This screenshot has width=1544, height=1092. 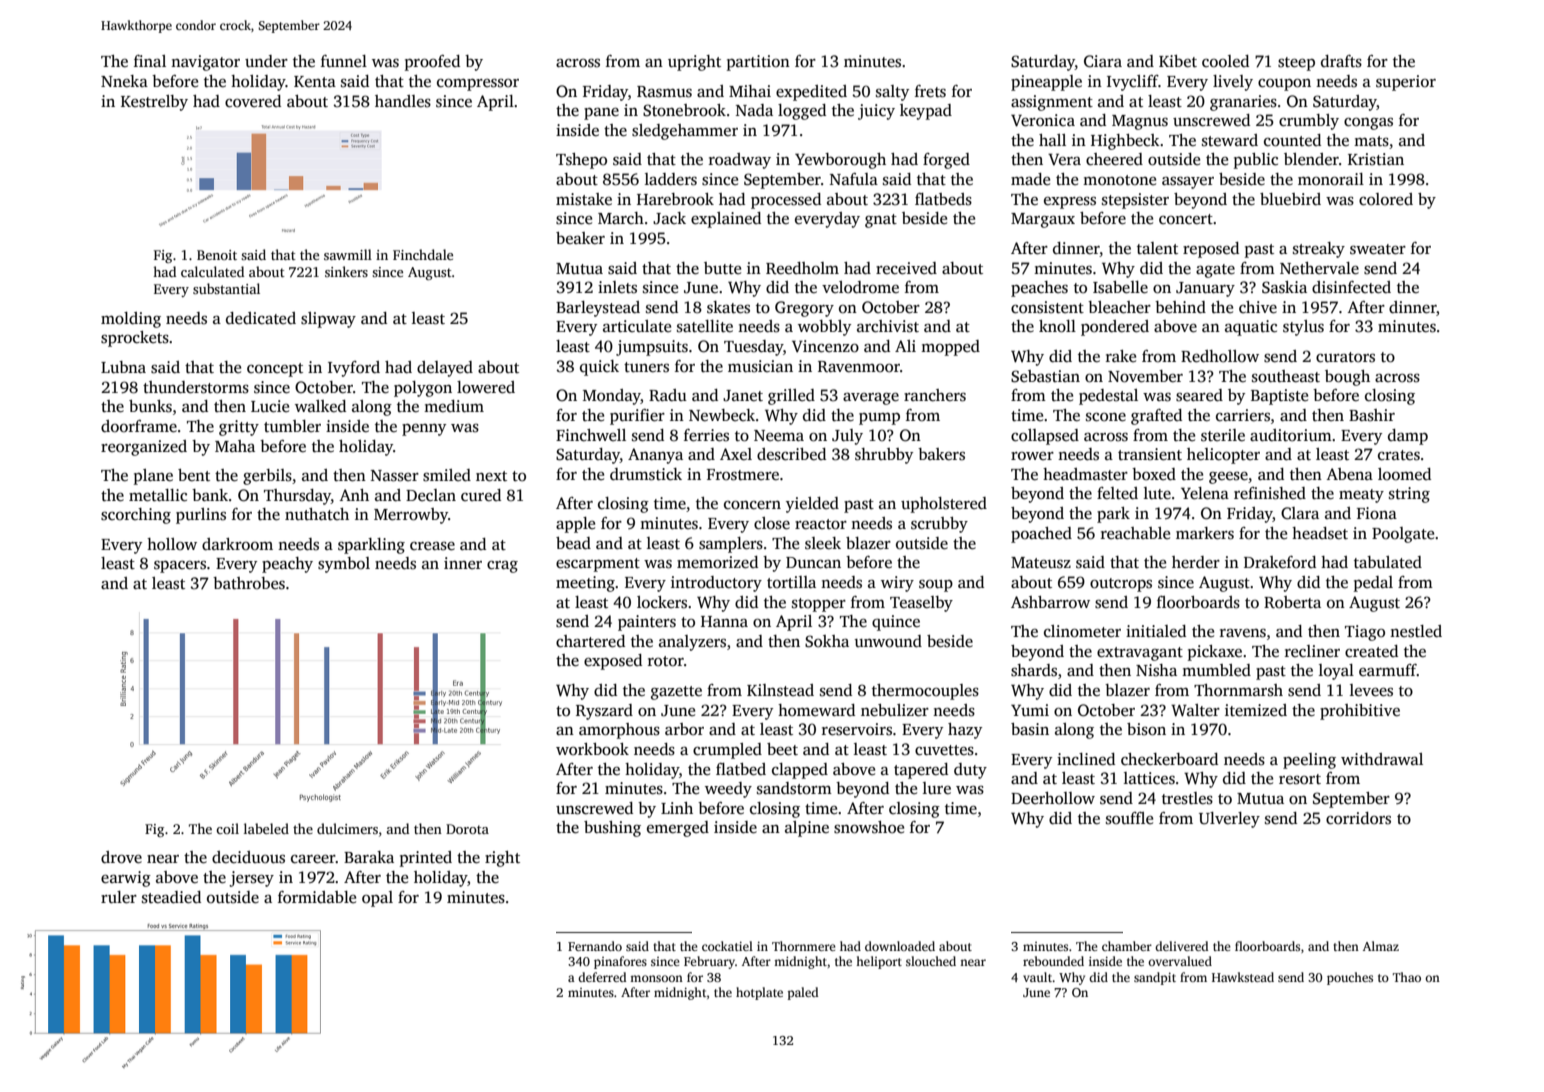 What do you see at coordinates (800, 771) in the screenshot?
I see `clapped` at bounding box center [800, 771].
